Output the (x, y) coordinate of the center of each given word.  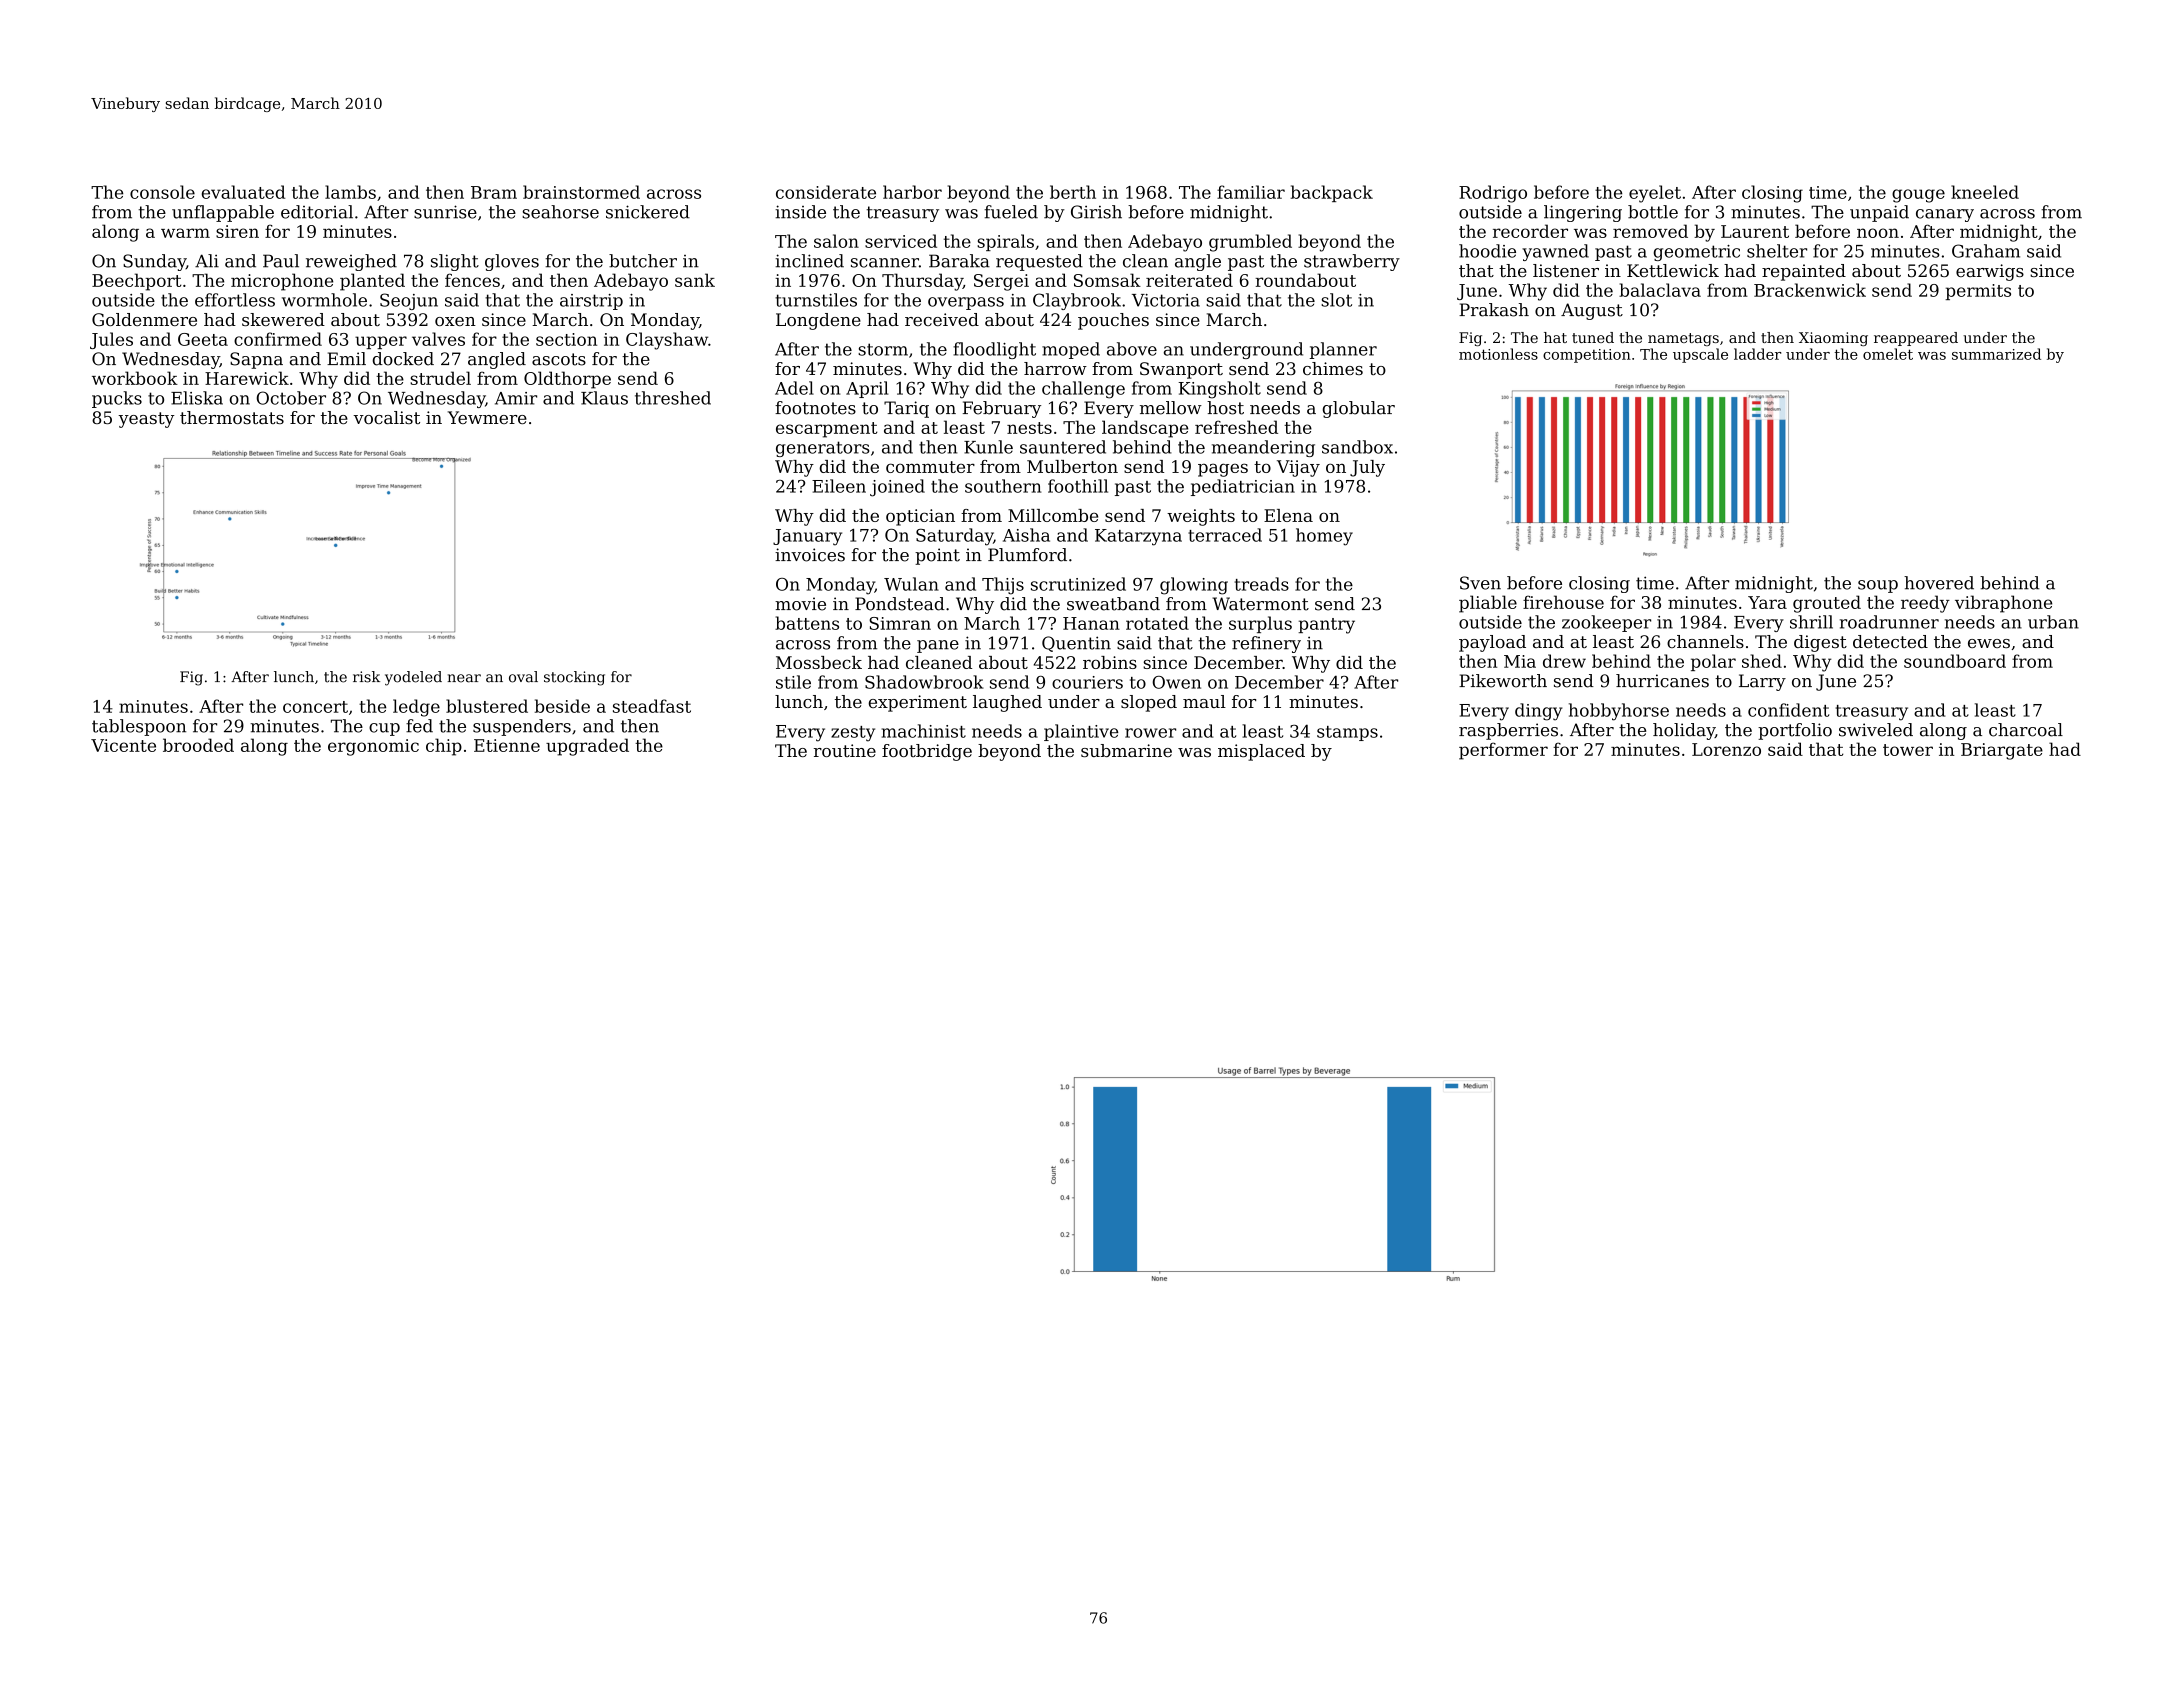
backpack (1332, 193)
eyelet (1655, 194)
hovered (1939, 583)
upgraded (587, 747)
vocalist (386, 417)
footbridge (927, 752)
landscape (1145, 429)
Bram (494, 192)
